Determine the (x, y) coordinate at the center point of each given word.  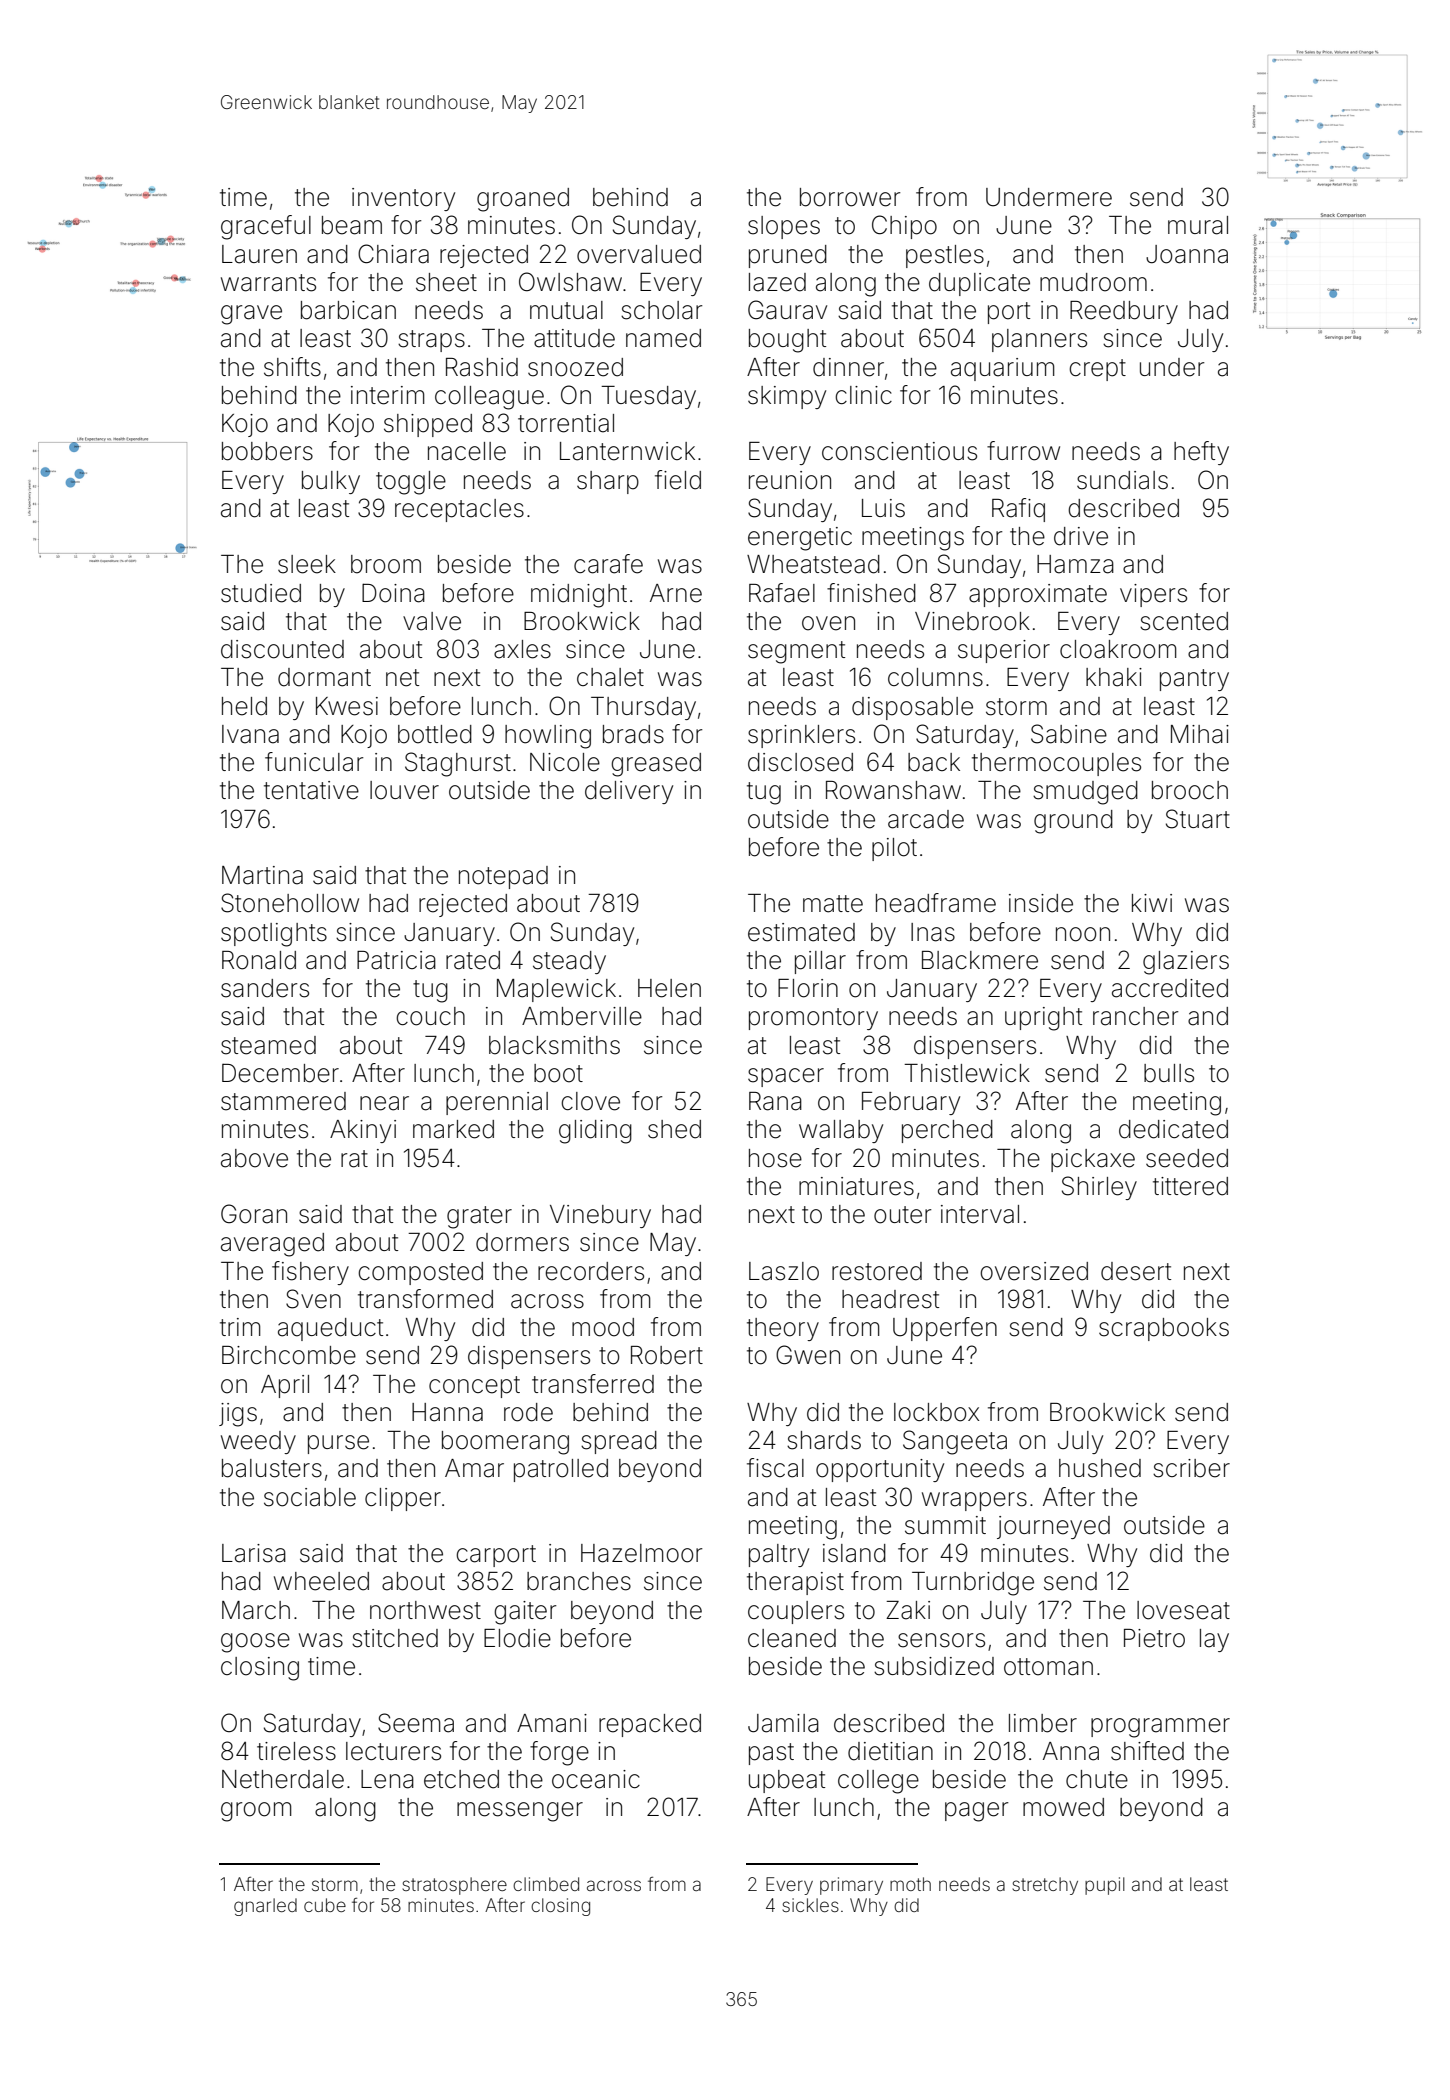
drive (1081, 536)
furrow (1023, 451)
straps (431, 341)
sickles (810, 1905)
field (678, 480)
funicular (314, 762)
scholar (661, 310)
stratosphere (454, 1886)
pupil (1105, 1886)
